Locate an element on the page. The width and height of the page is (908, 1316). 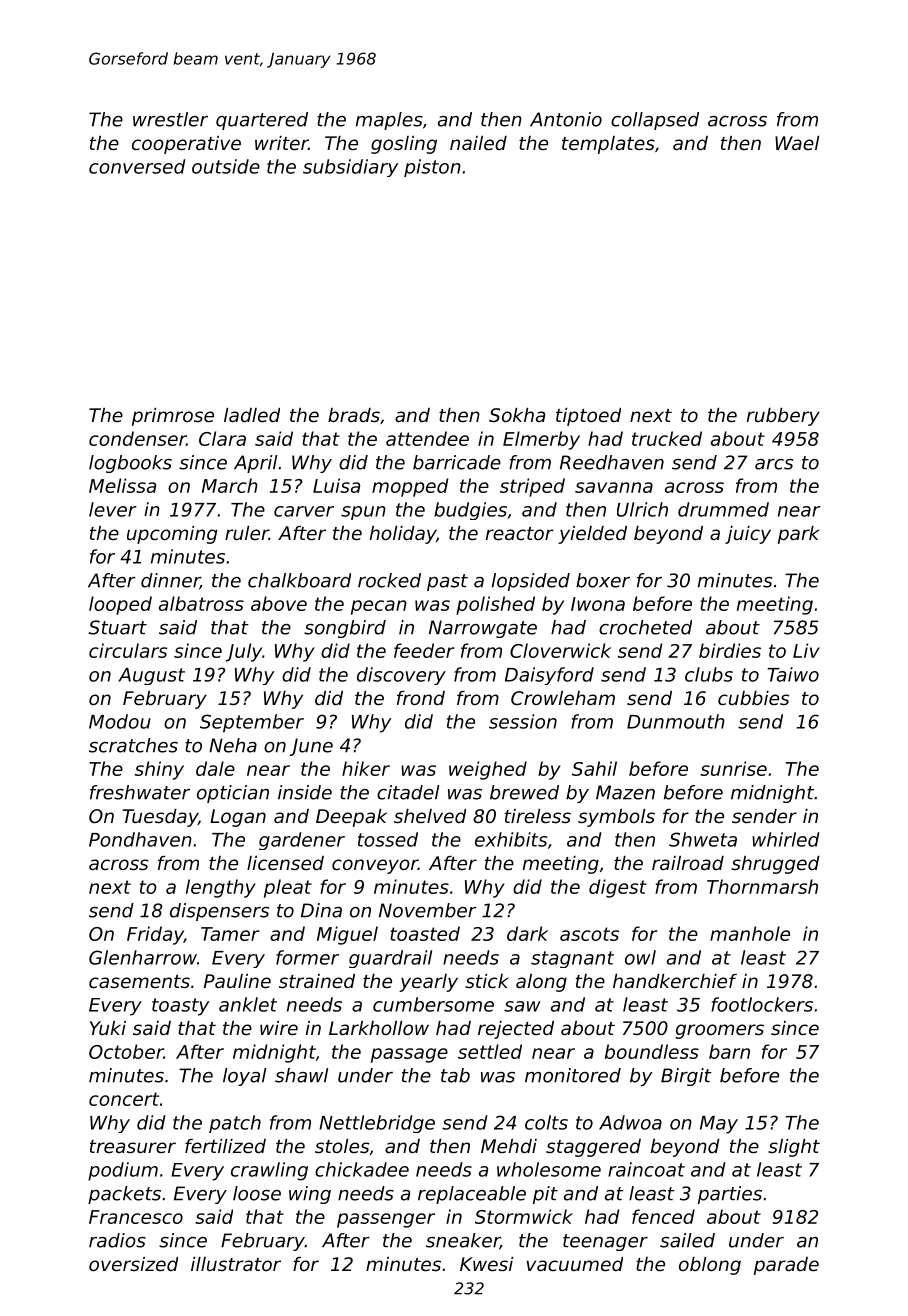
Kwesi is located at coordinates (486, 1264).
